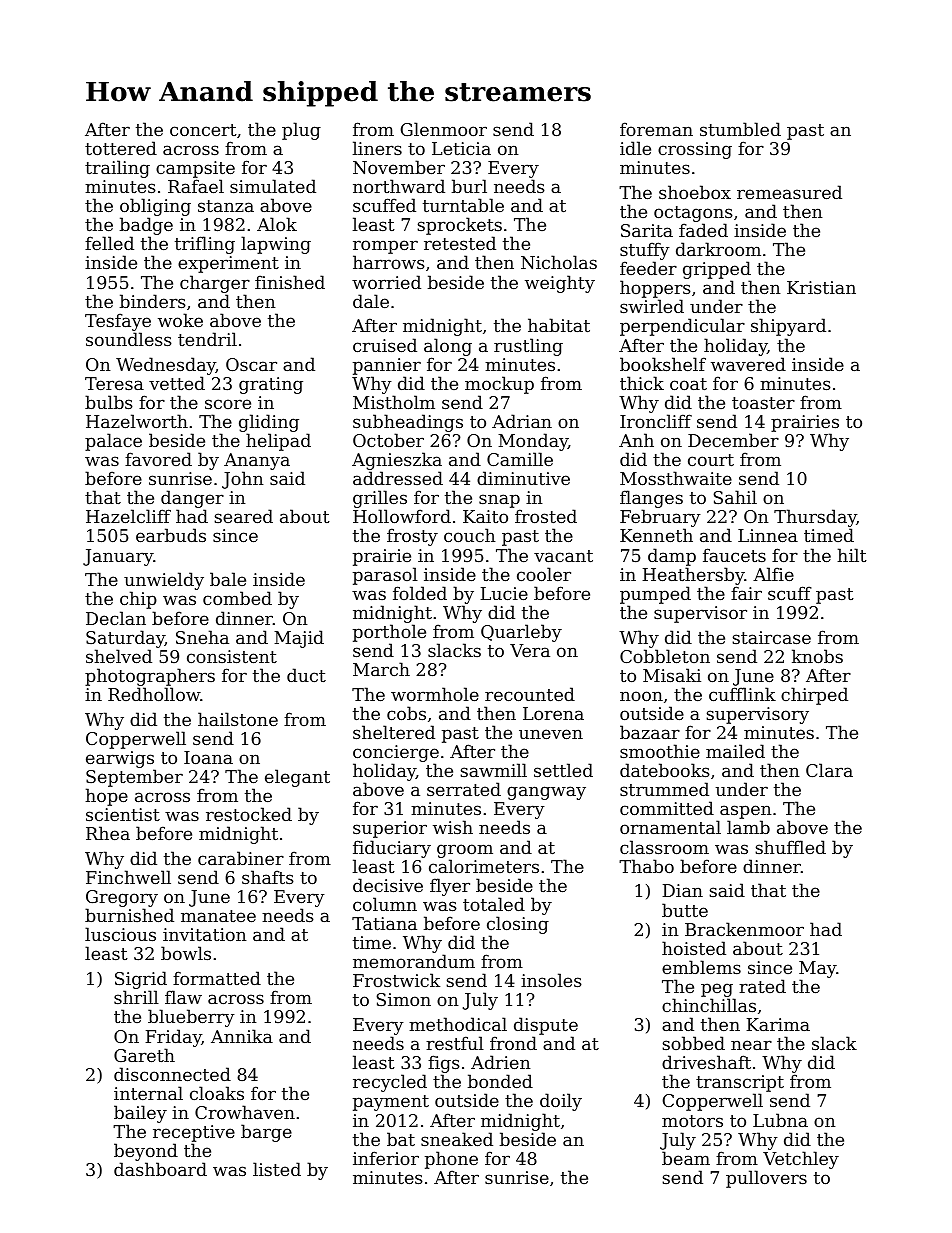 The height and width of the image is (1233, 952). Describe the element at coordinates (386, 282) in the image. I see `worried` at that location.
